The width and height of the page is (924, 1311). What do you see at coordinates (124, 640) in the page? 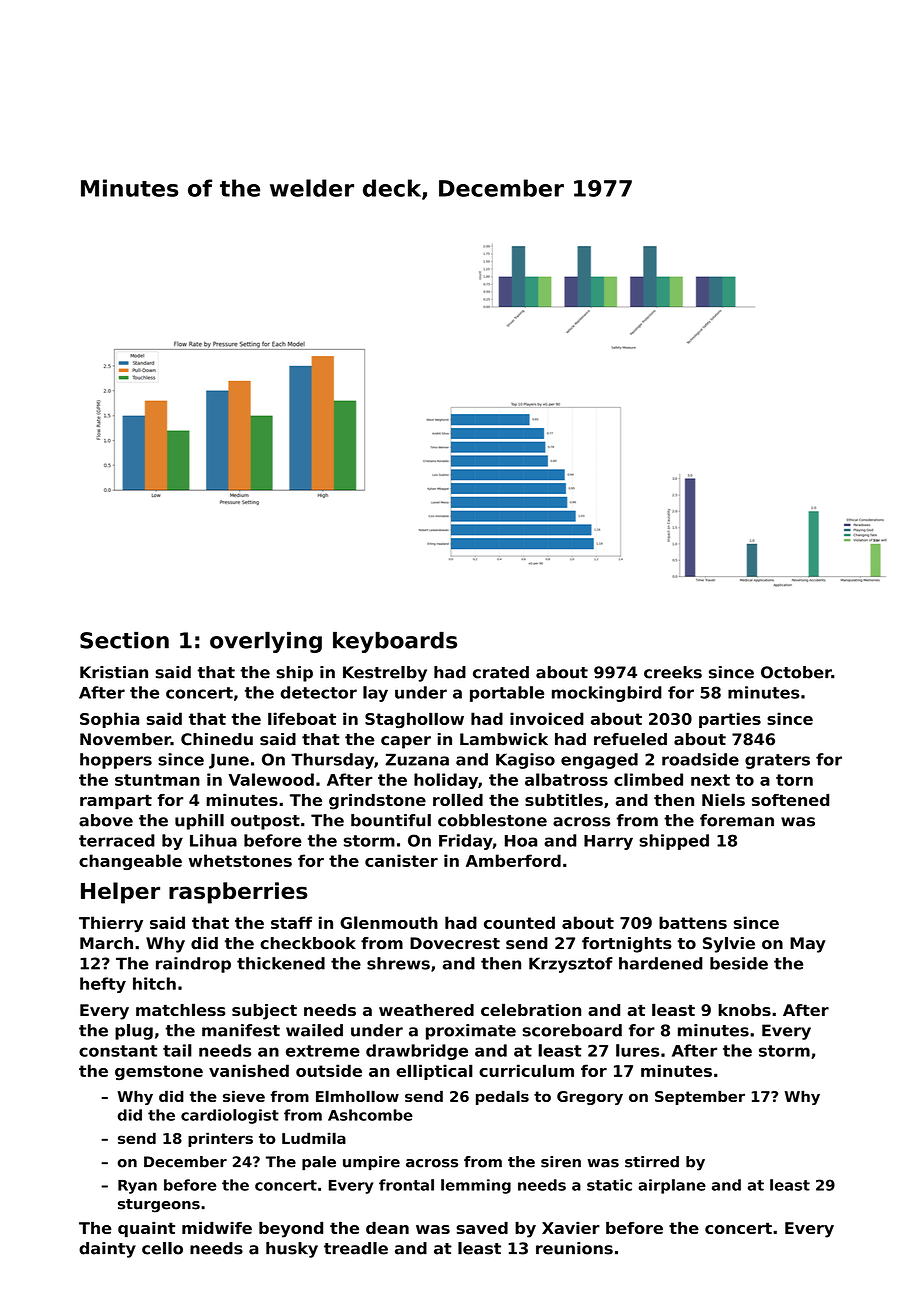
I see `Section` at bounding box center [124, 640].
